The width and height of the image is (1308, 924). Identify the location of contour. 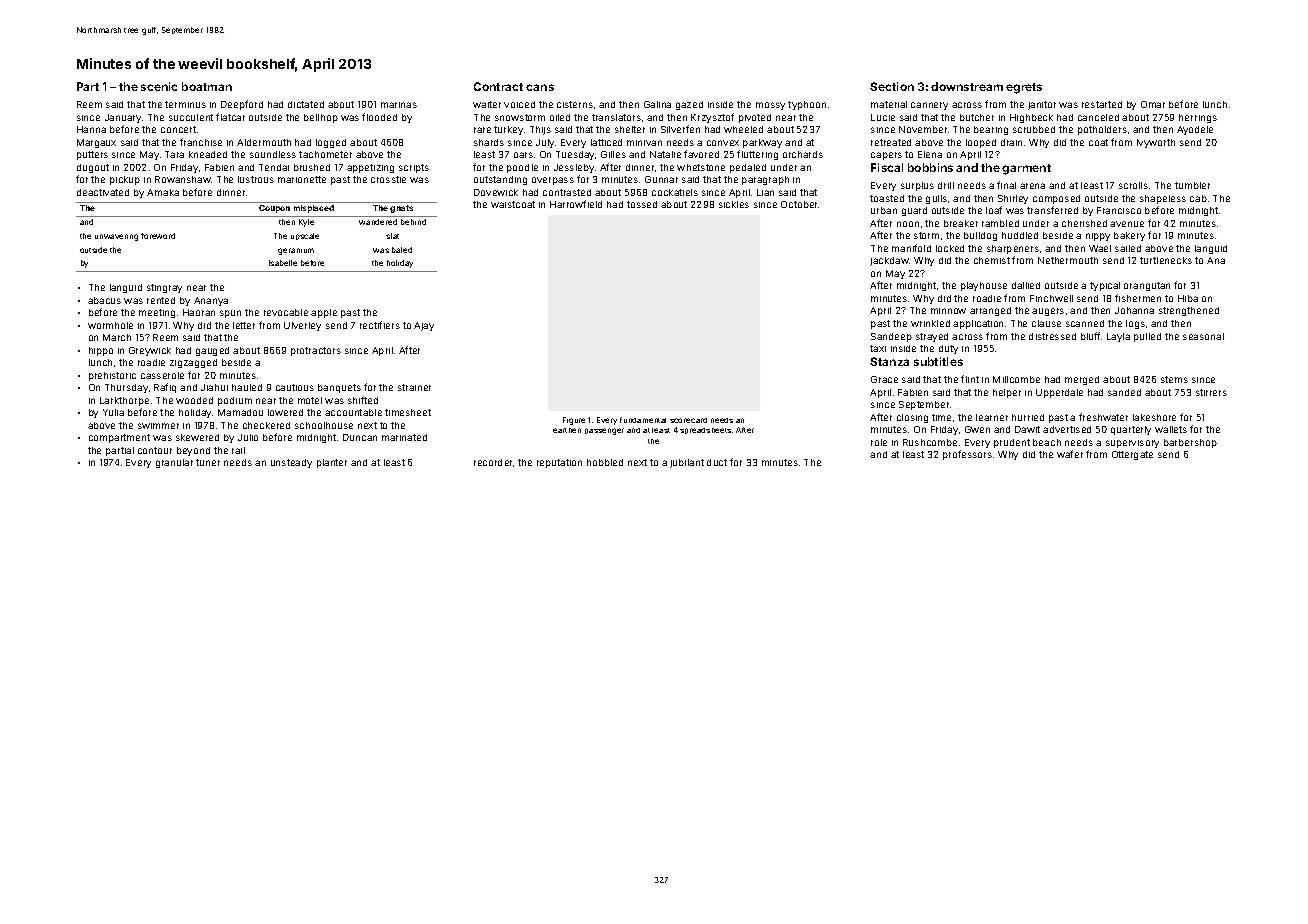
(155, 450).
